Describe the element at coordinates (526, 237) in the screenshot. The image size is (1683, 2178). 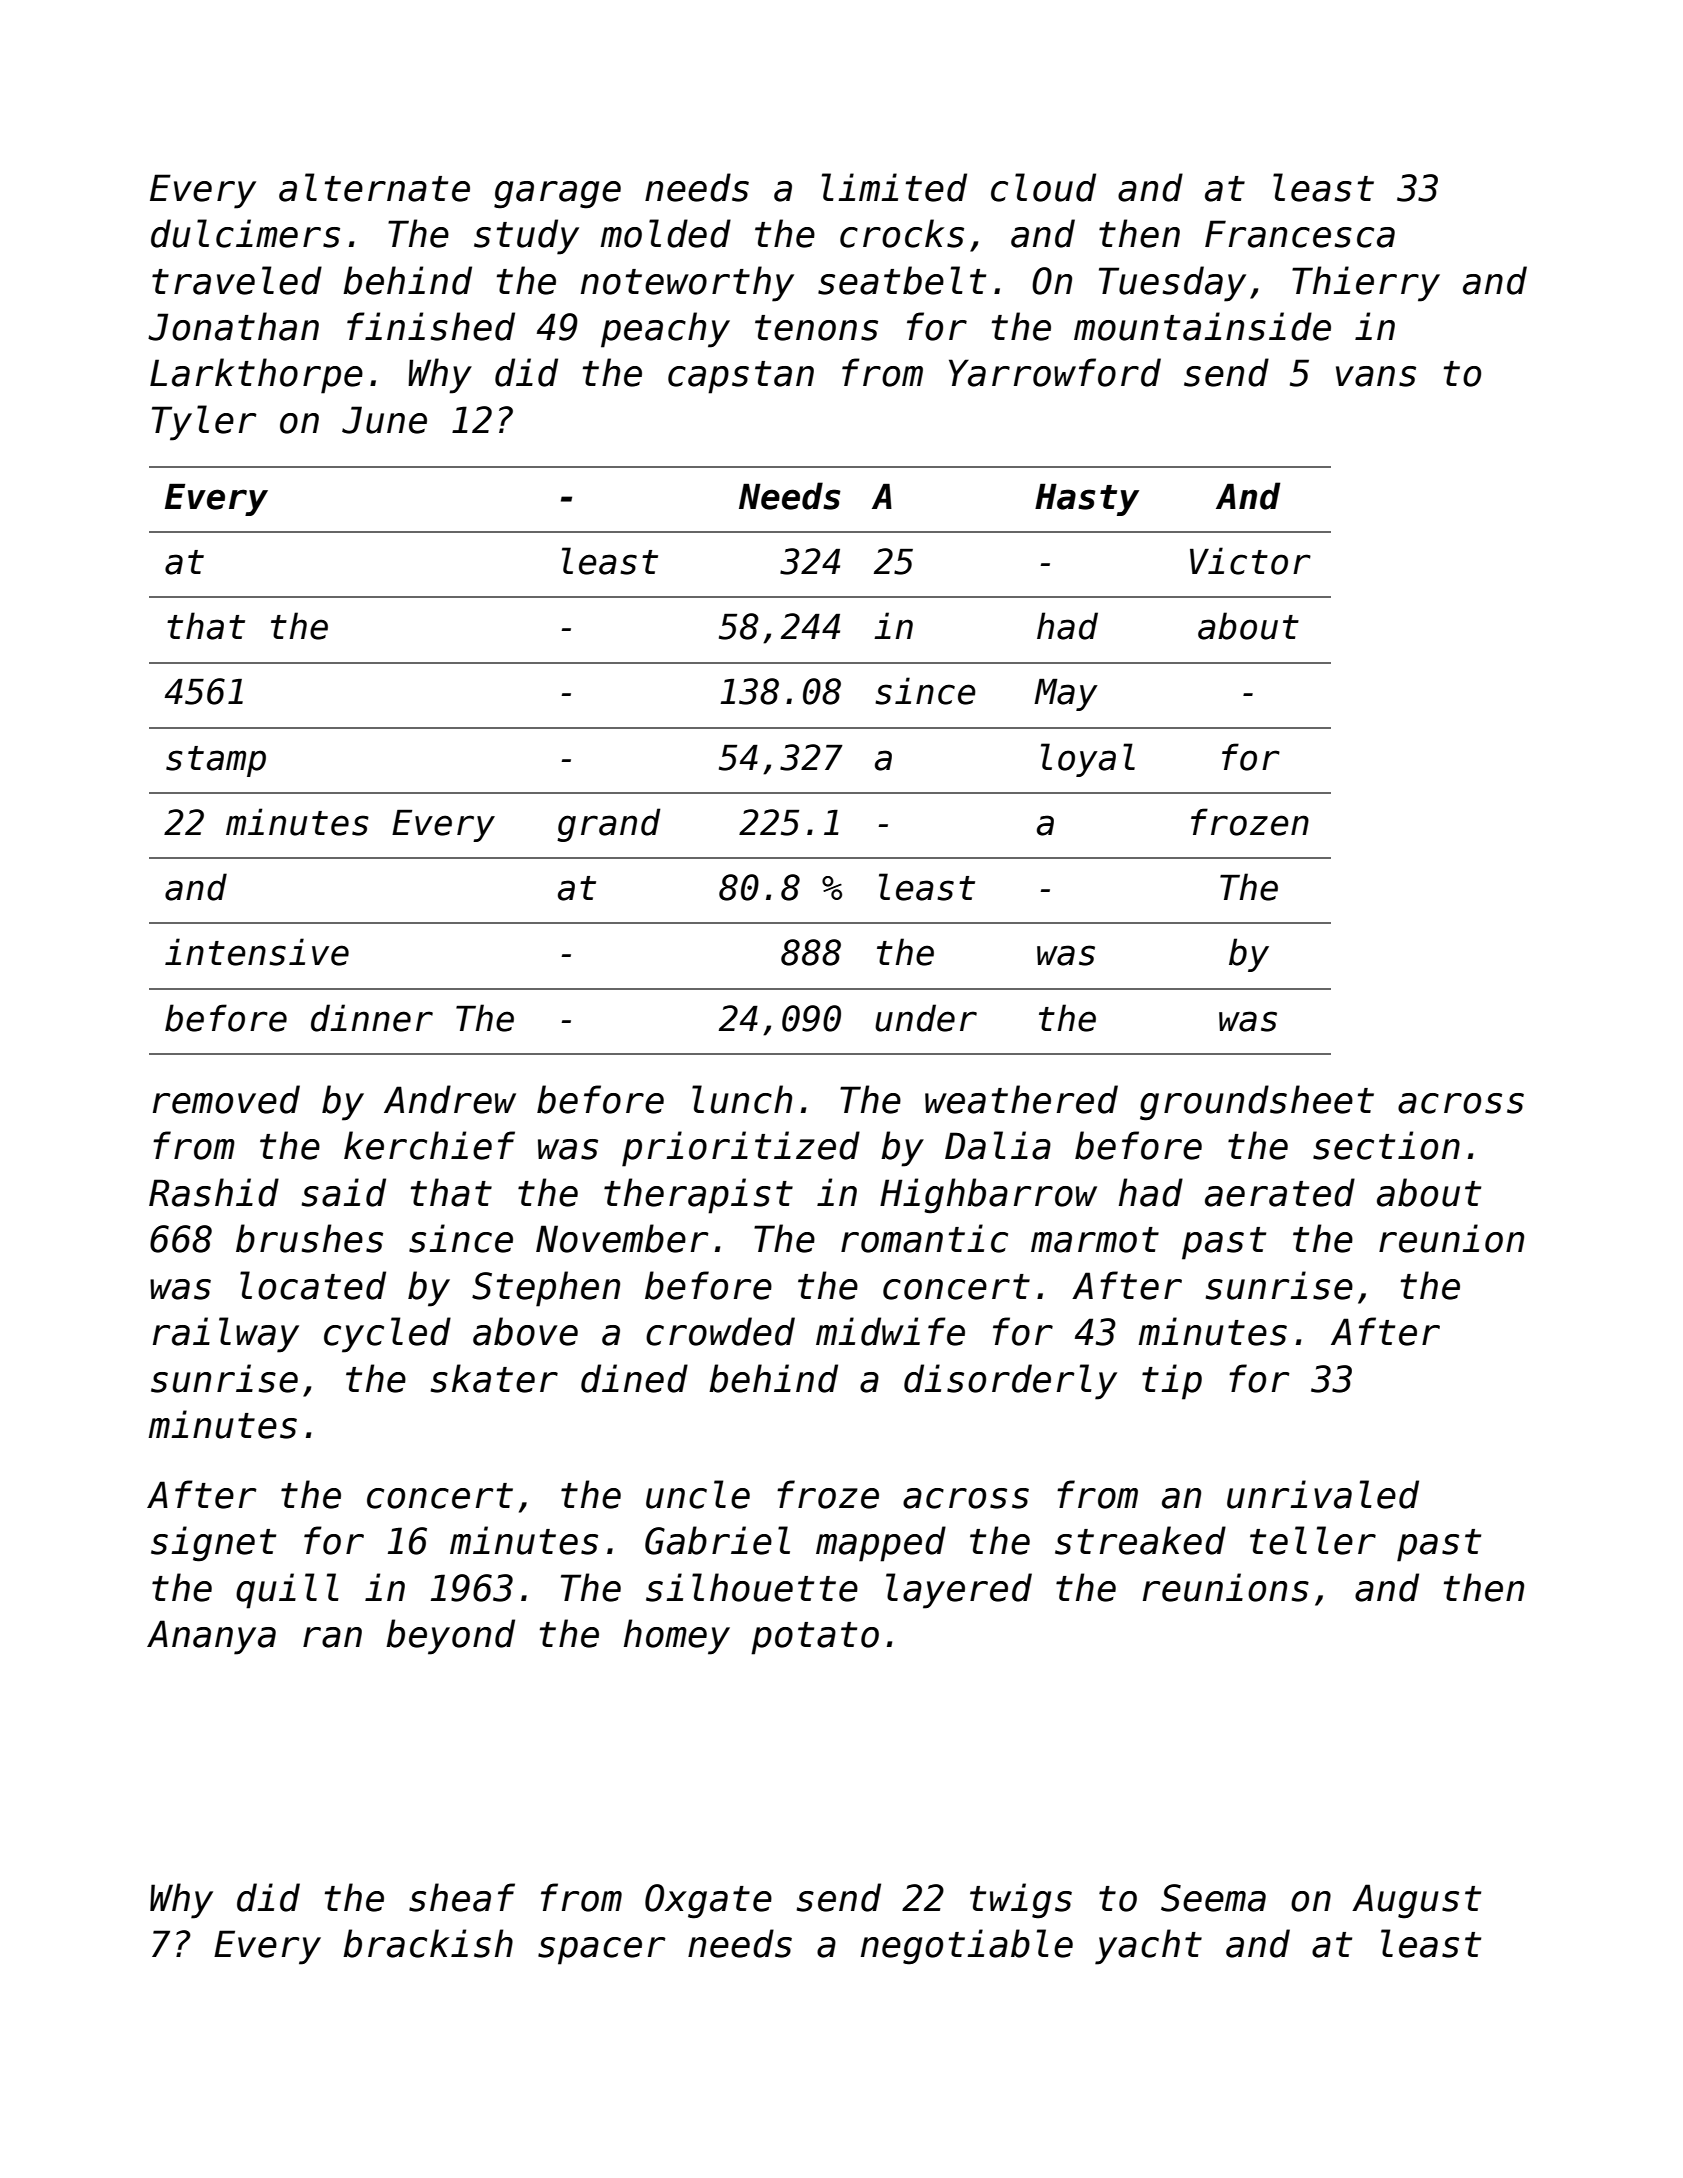
I see `study` at that location.
